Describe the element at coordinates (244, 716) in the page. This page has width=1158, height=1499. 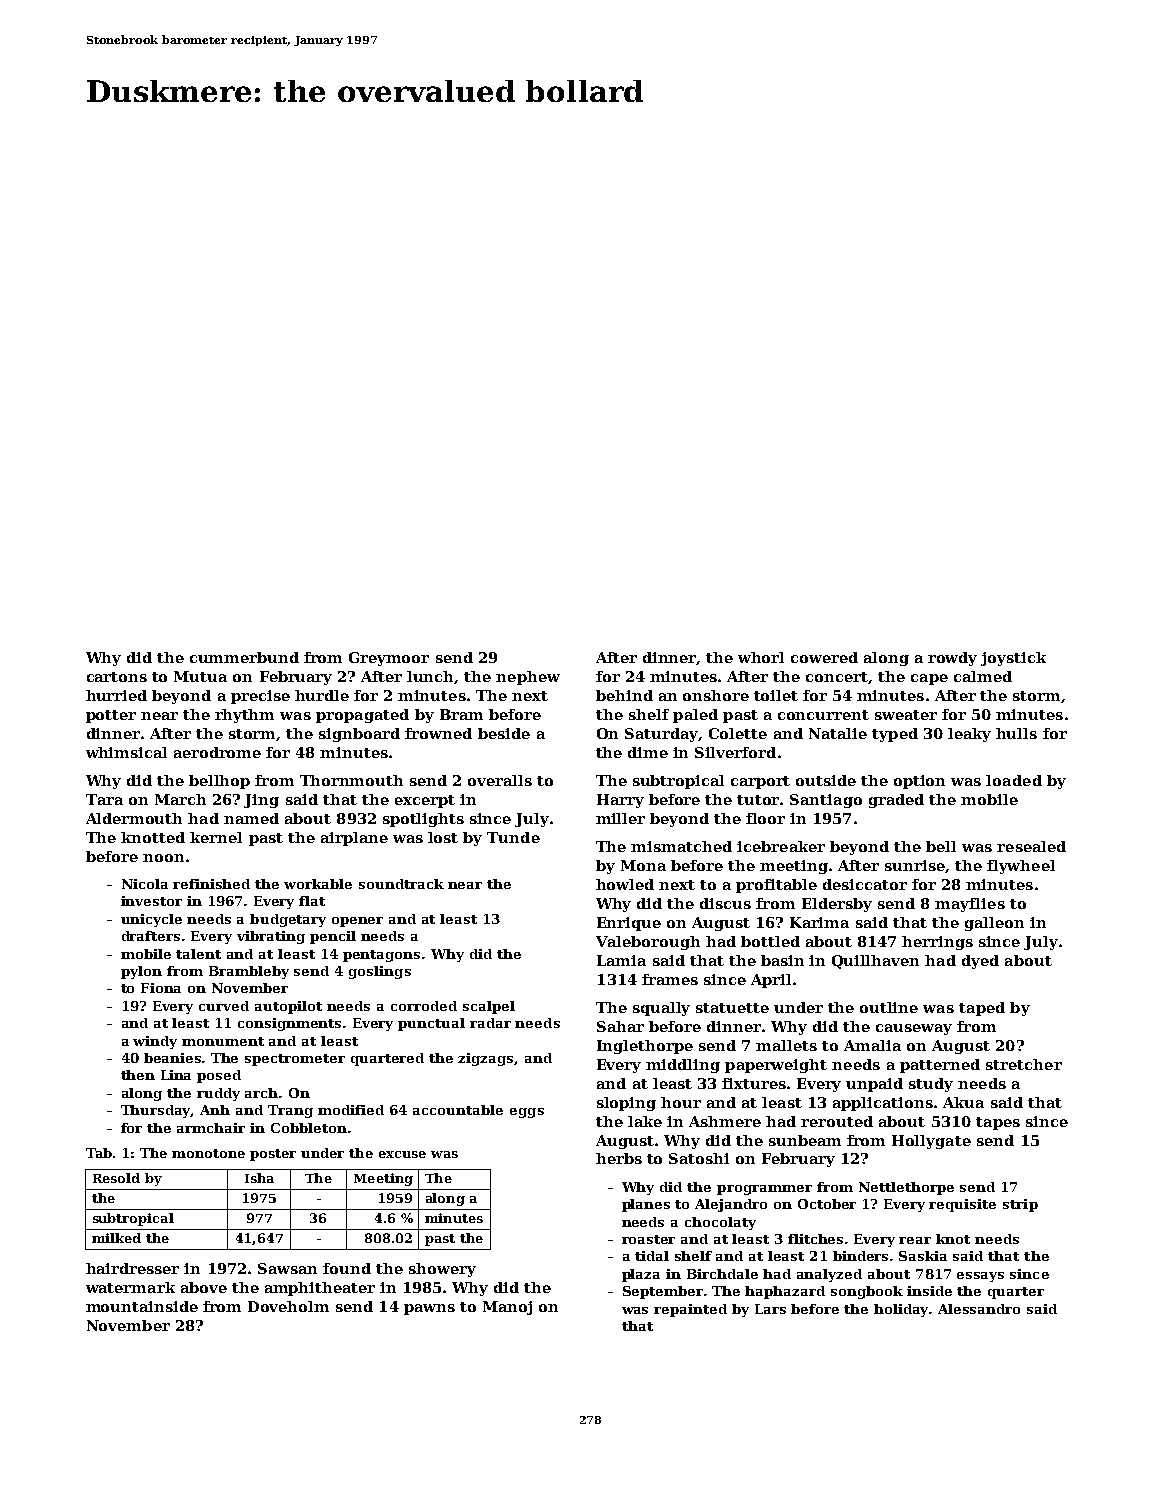
I see `rhythm` at that location.
